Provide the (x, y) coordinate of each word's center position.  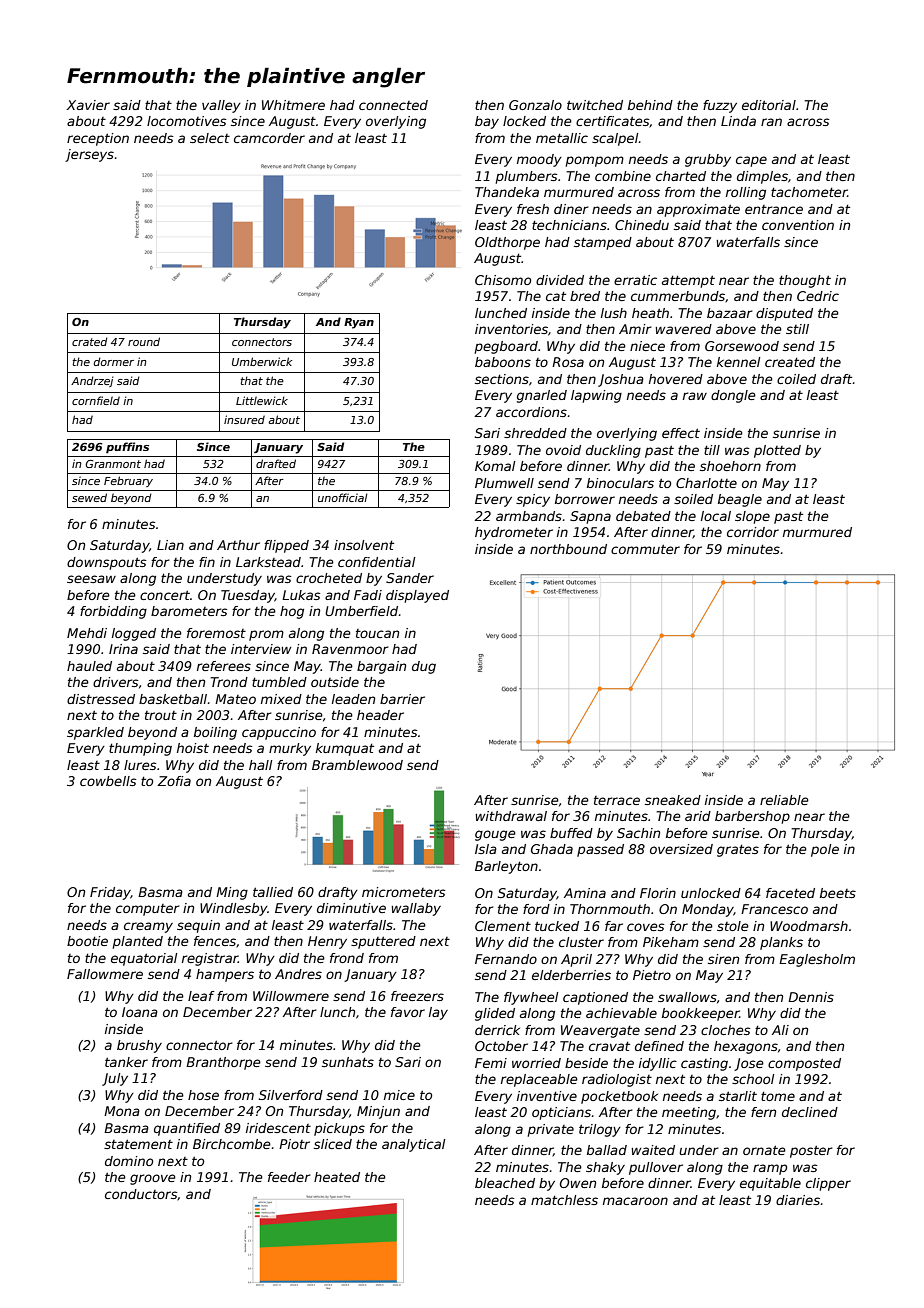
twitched (595, 105)
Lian (170, 545)
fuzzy (720, 106)
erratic (635, 280)
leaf (201, 996)
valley (221, 106)
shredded (535, 433)
